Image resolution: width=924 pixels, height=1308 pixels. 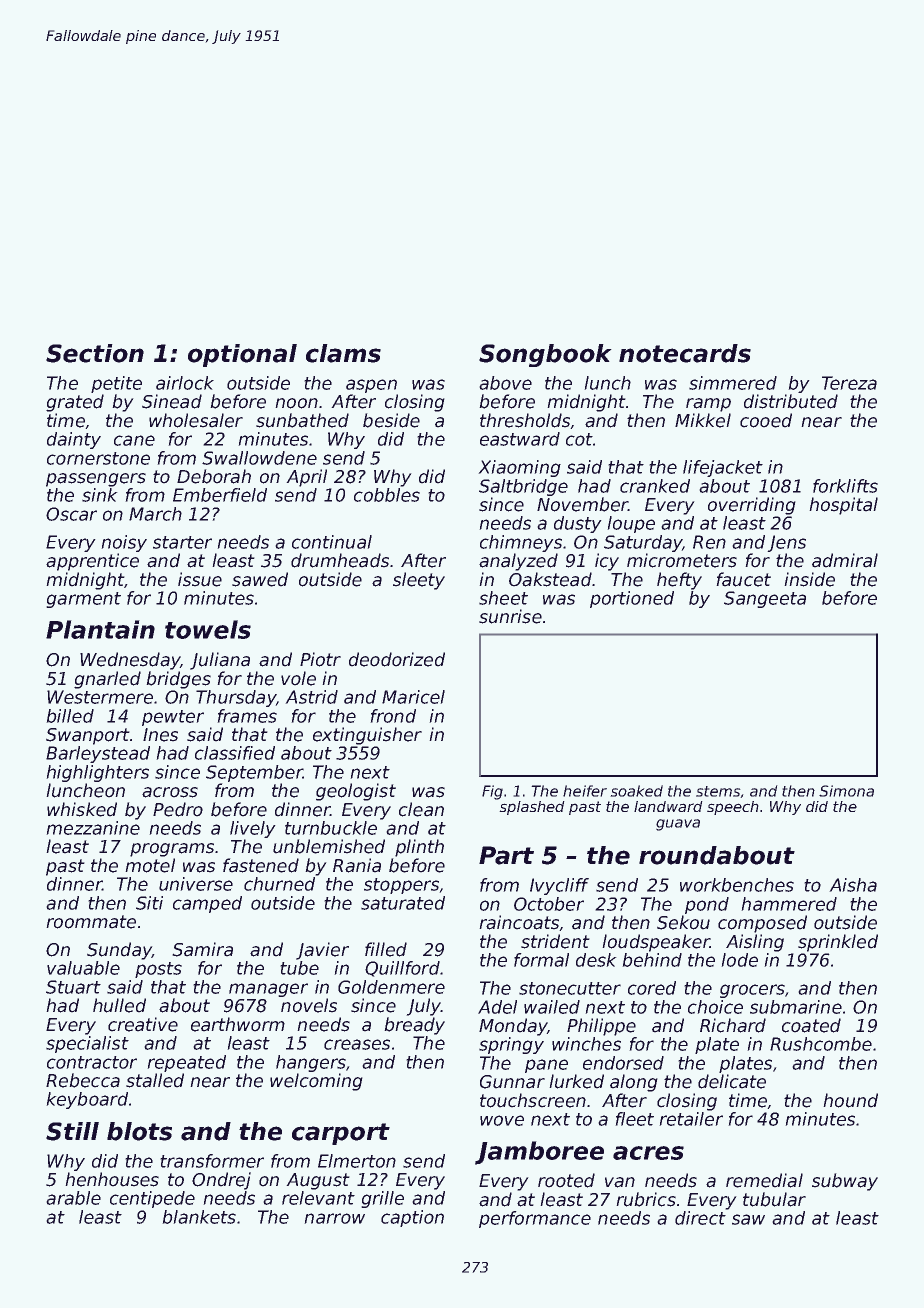 What do you see at coordinates (846, 791) in the screenshot?
I see `Simona` at bounding box center [846, 791].
